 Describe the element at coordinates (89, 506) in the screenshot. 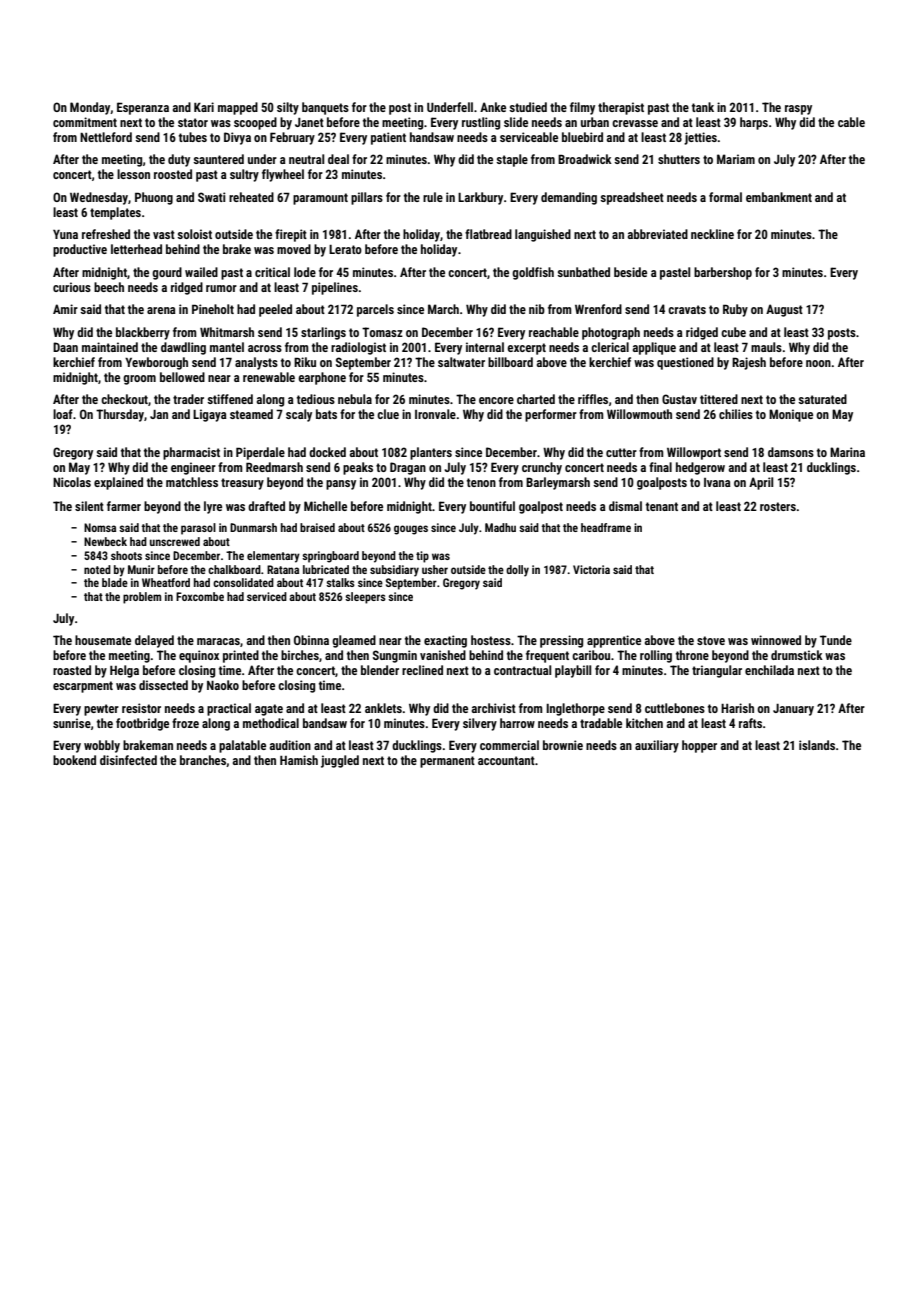

I see `silent` at that location.
